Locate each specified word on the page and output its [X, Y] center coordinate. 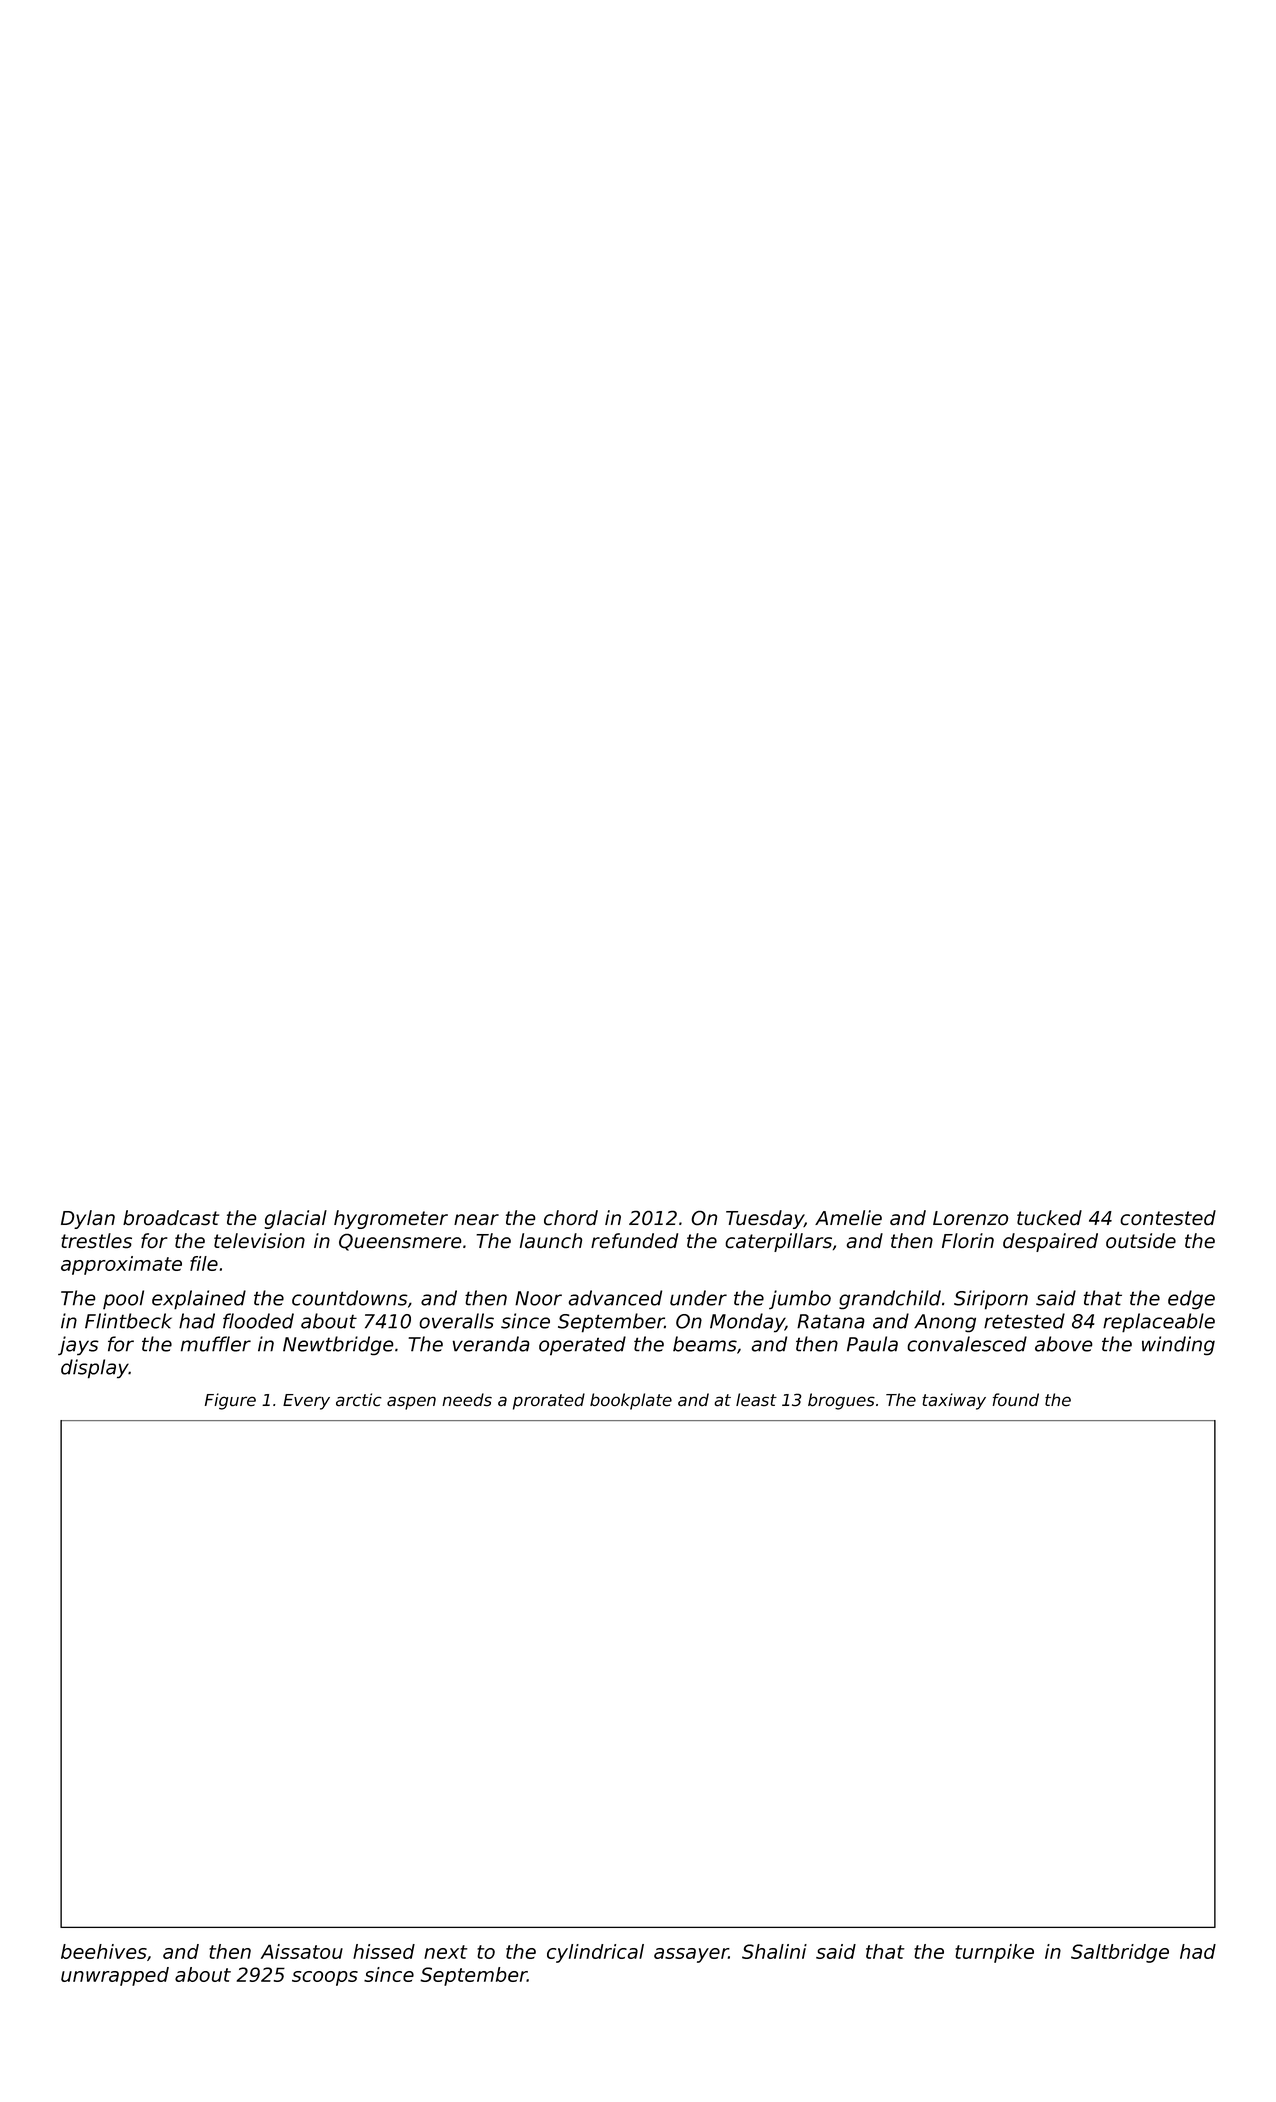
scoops [325, 1978]
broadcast [171, 1217]
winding [1178, 1345]
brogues [841, 1401]
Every [306, 1402]
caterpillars [779, 1242]
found [1016, 1400]
